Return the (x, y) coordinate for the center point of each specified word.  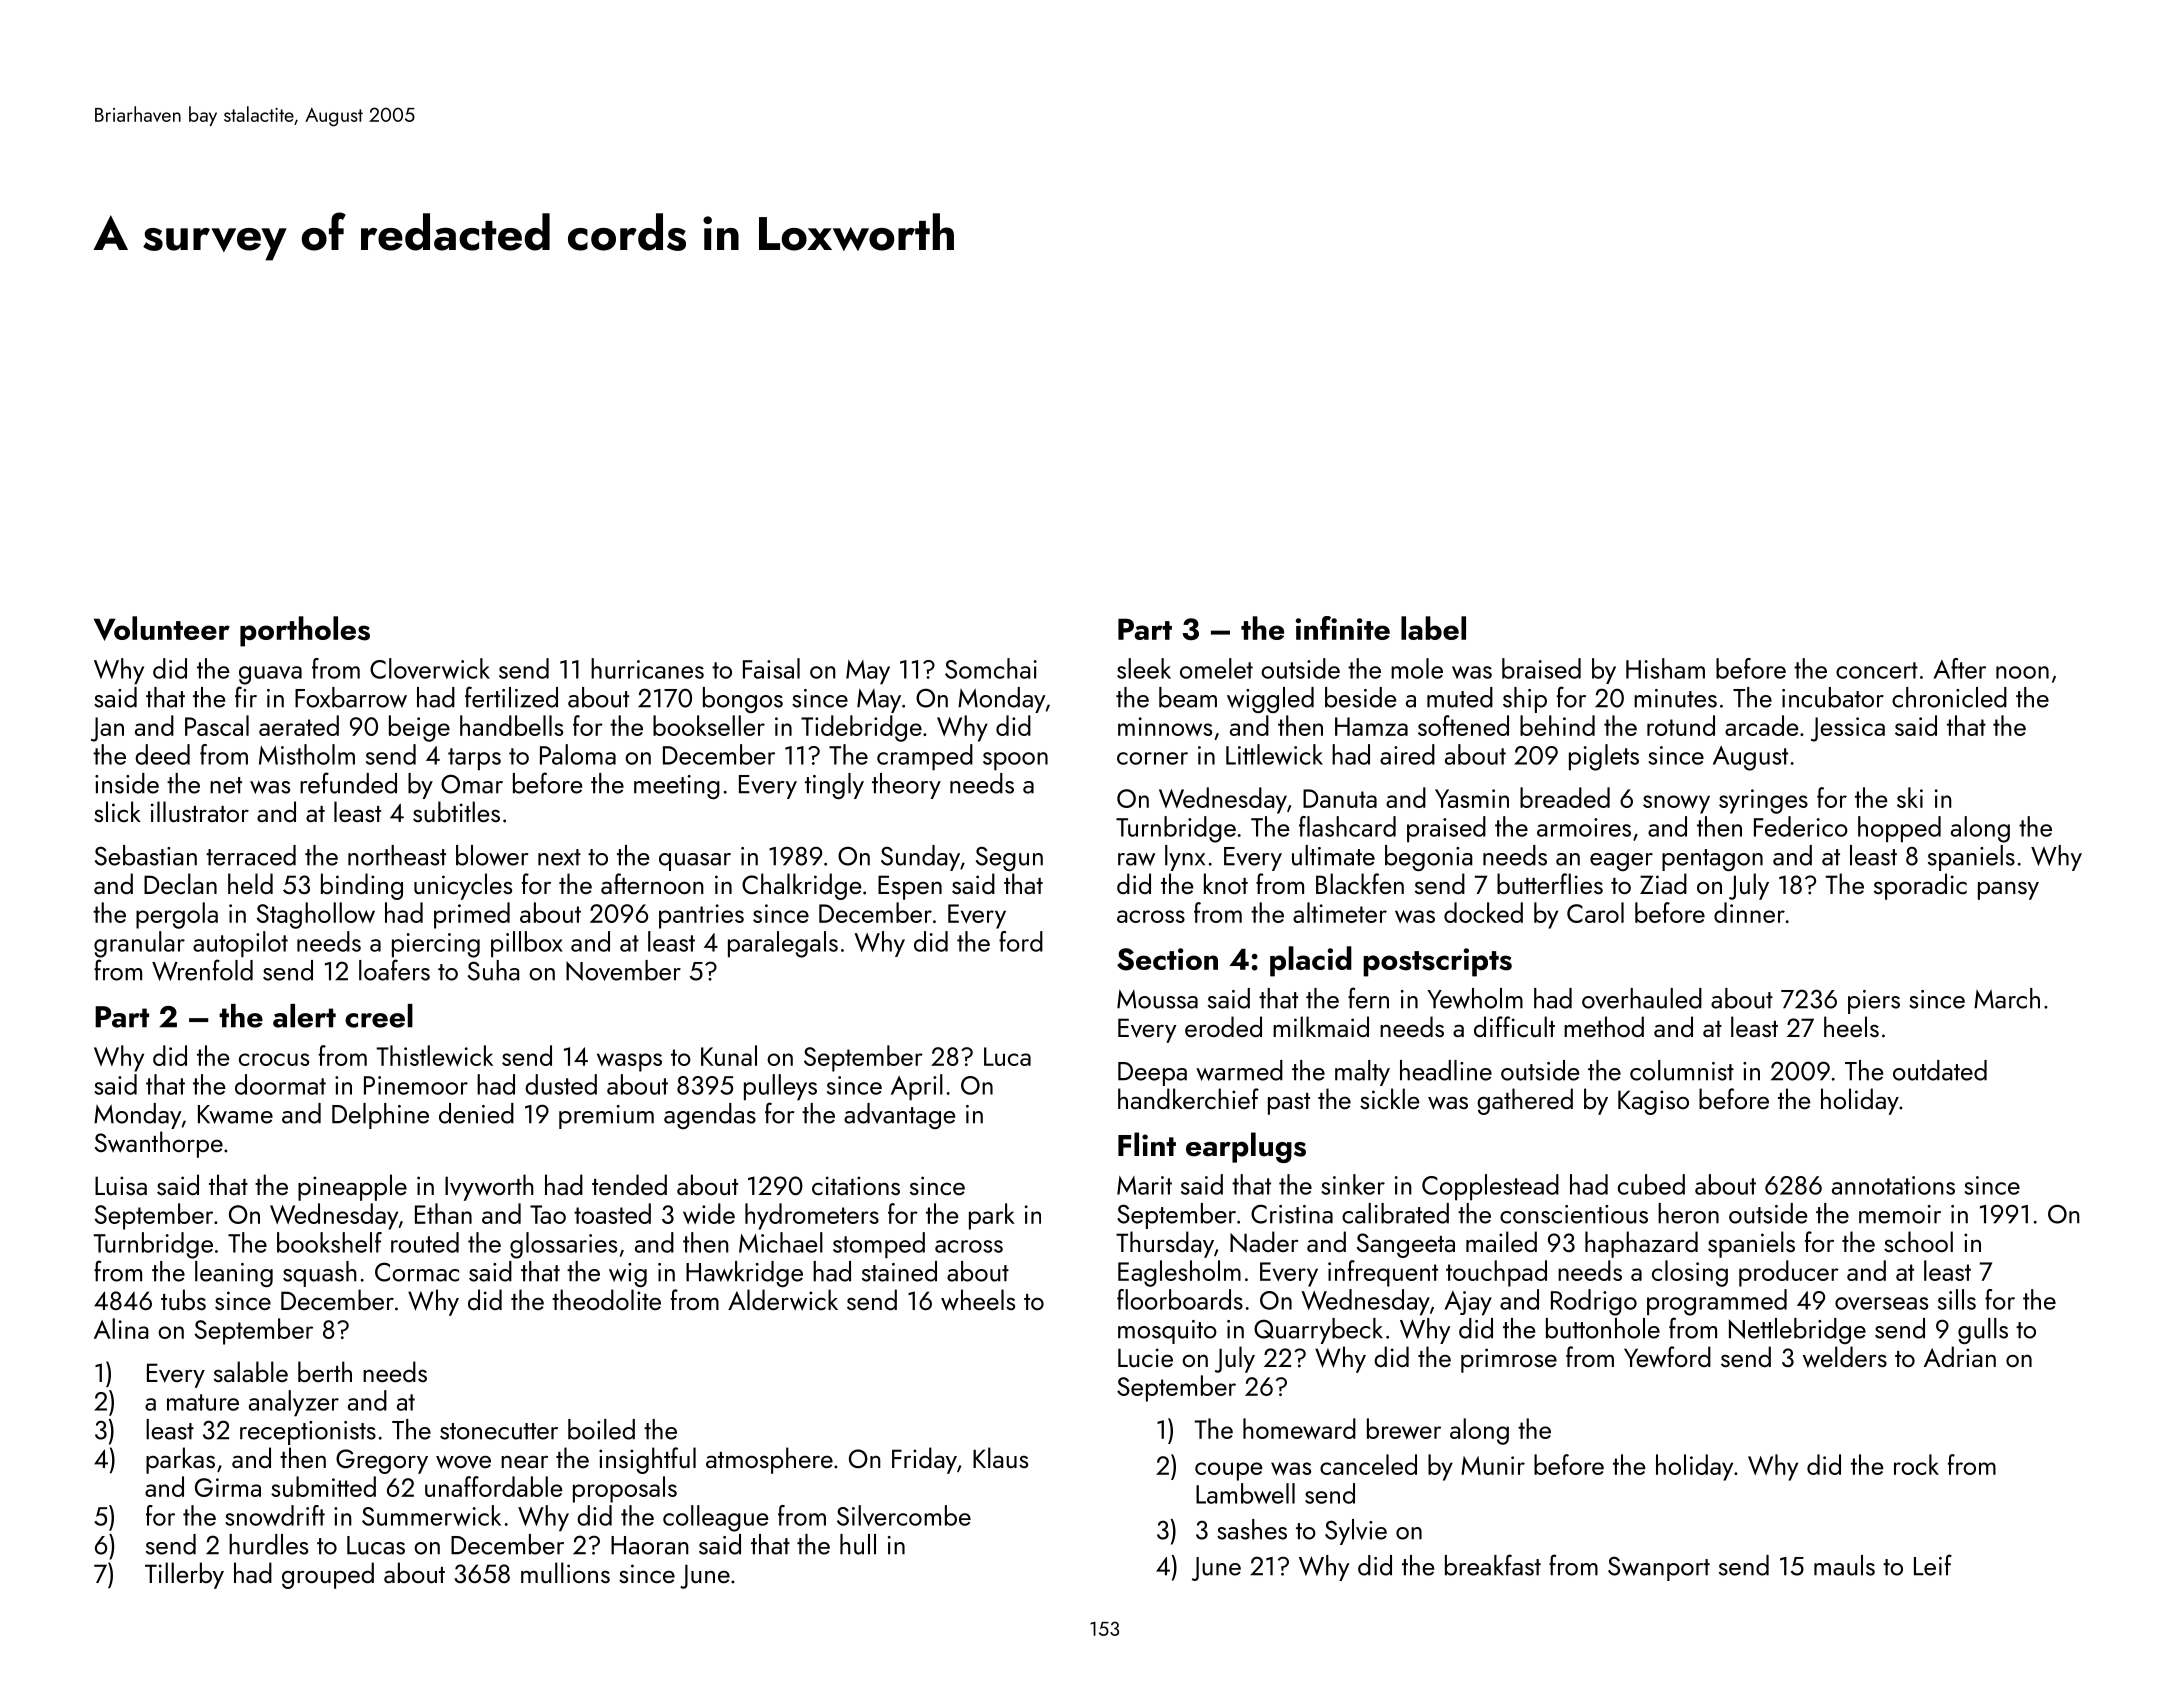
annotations (1893, 1185)
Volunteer (162, 628)
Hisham (1665, 668)
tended (629, 1184)
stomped (879, 1245)
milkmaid (1321, 1026)
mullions (565, 1572)
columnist (1682, 1070)
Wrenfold (202, 970)
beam (1188, 697)
